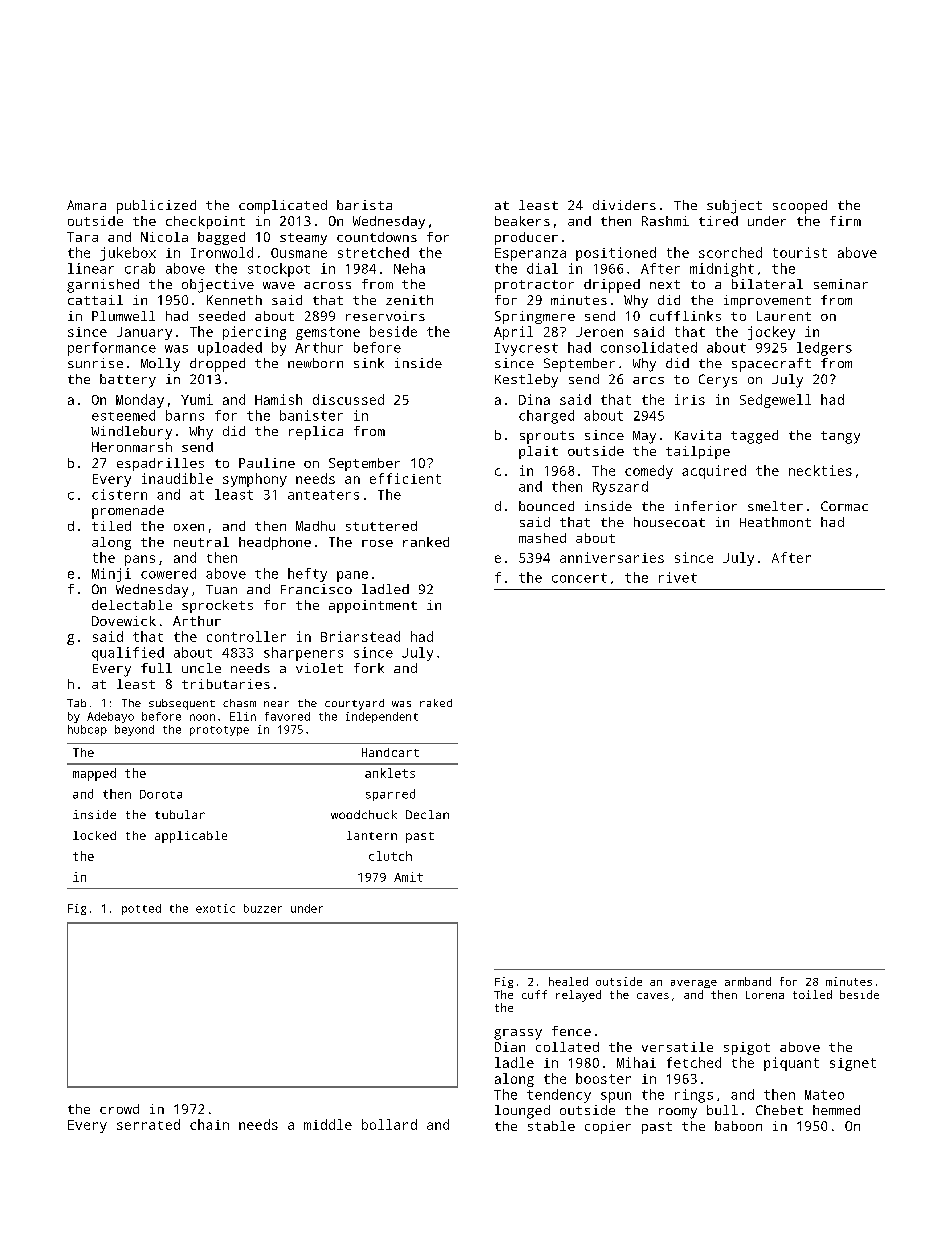 The height and width of the document is (1233, 952). I want to click on grassy, so click(518, 1034).
